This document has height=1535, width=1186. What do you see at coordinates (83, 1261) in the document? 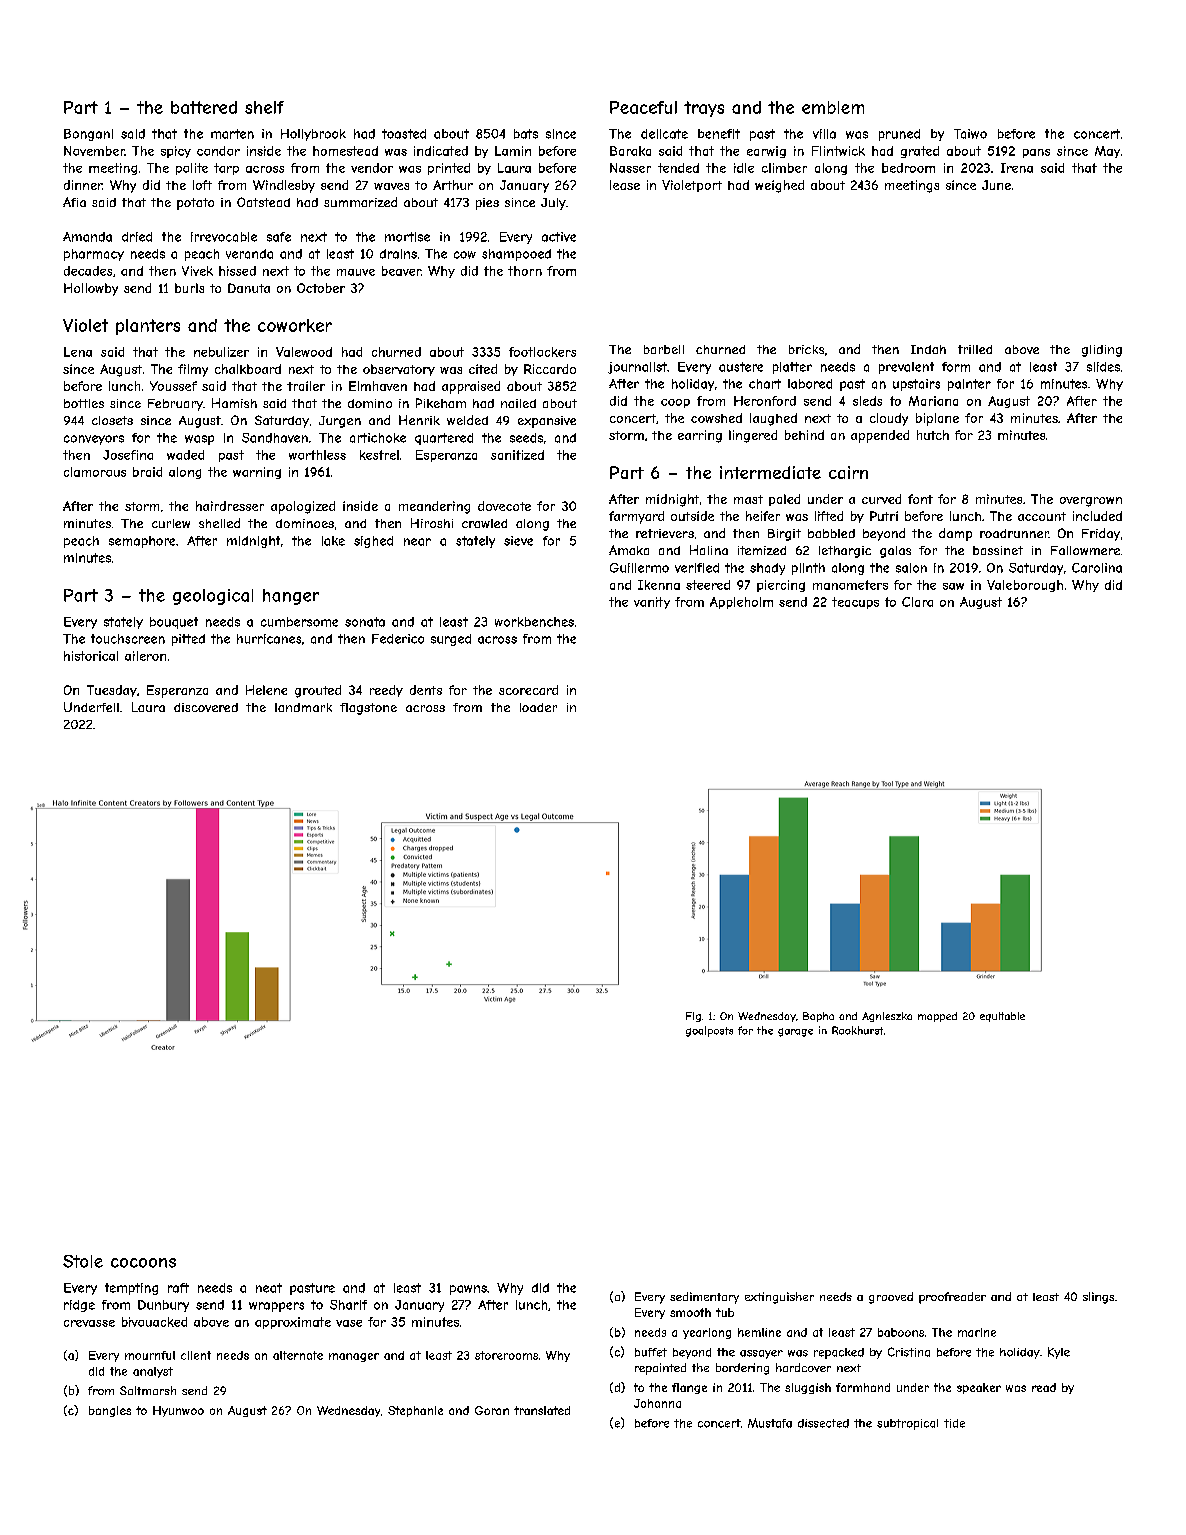
I see `Stole` at bounding box center [83, 1261].
